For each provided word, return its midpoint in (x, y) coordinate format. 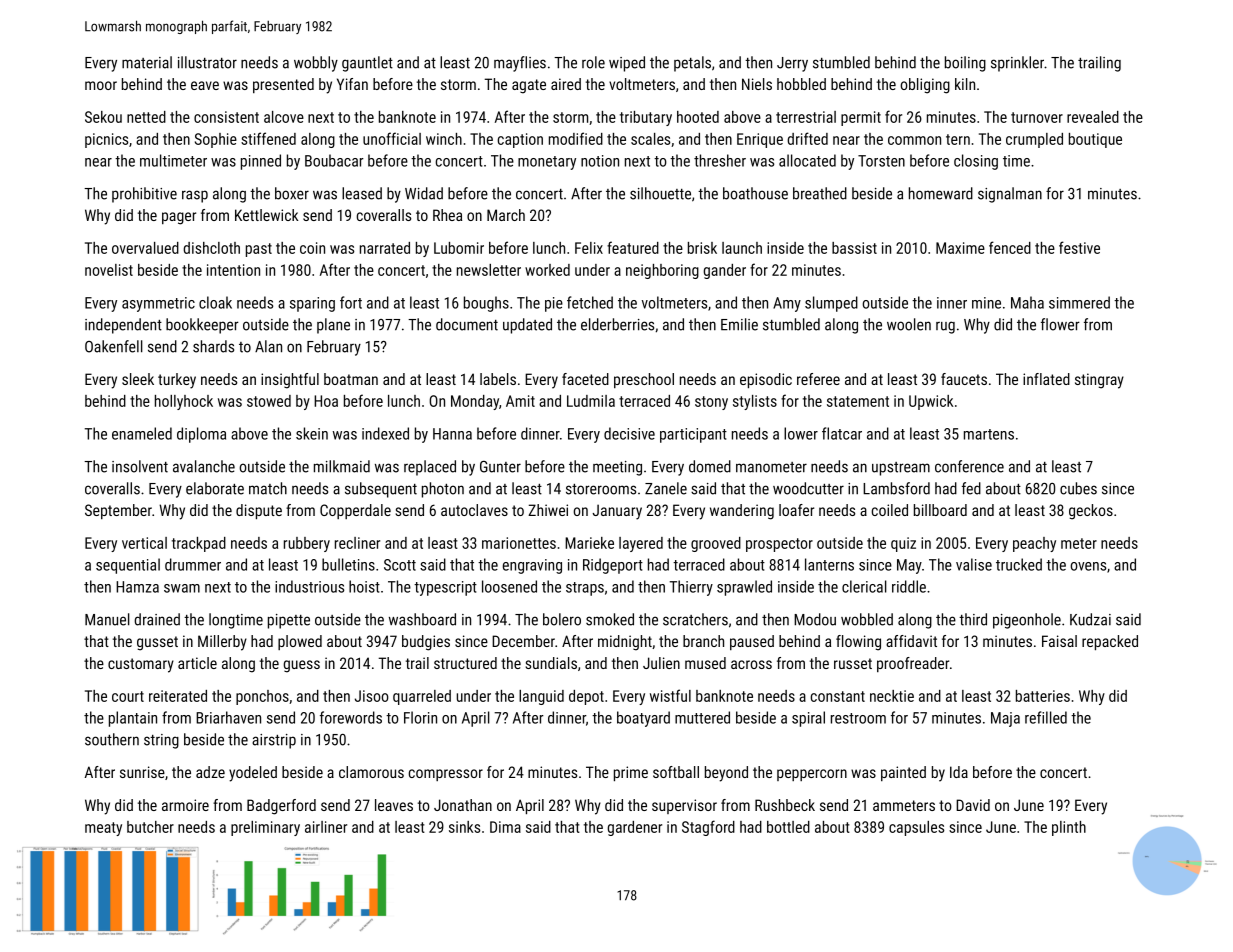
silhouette (660, 193)
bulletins (348, 564)
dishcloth (211, 248)
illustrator (207, 62)
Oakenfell (114, 346)
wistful (670, 695)
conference (969, 466)
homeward (941, 193)
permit (861, 118)
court (128, 696)
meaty (103, 829)
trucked (1019, 564)
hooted (698, 117)
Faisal (1059, 641)
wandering (742, 512)
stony (711, 403)
